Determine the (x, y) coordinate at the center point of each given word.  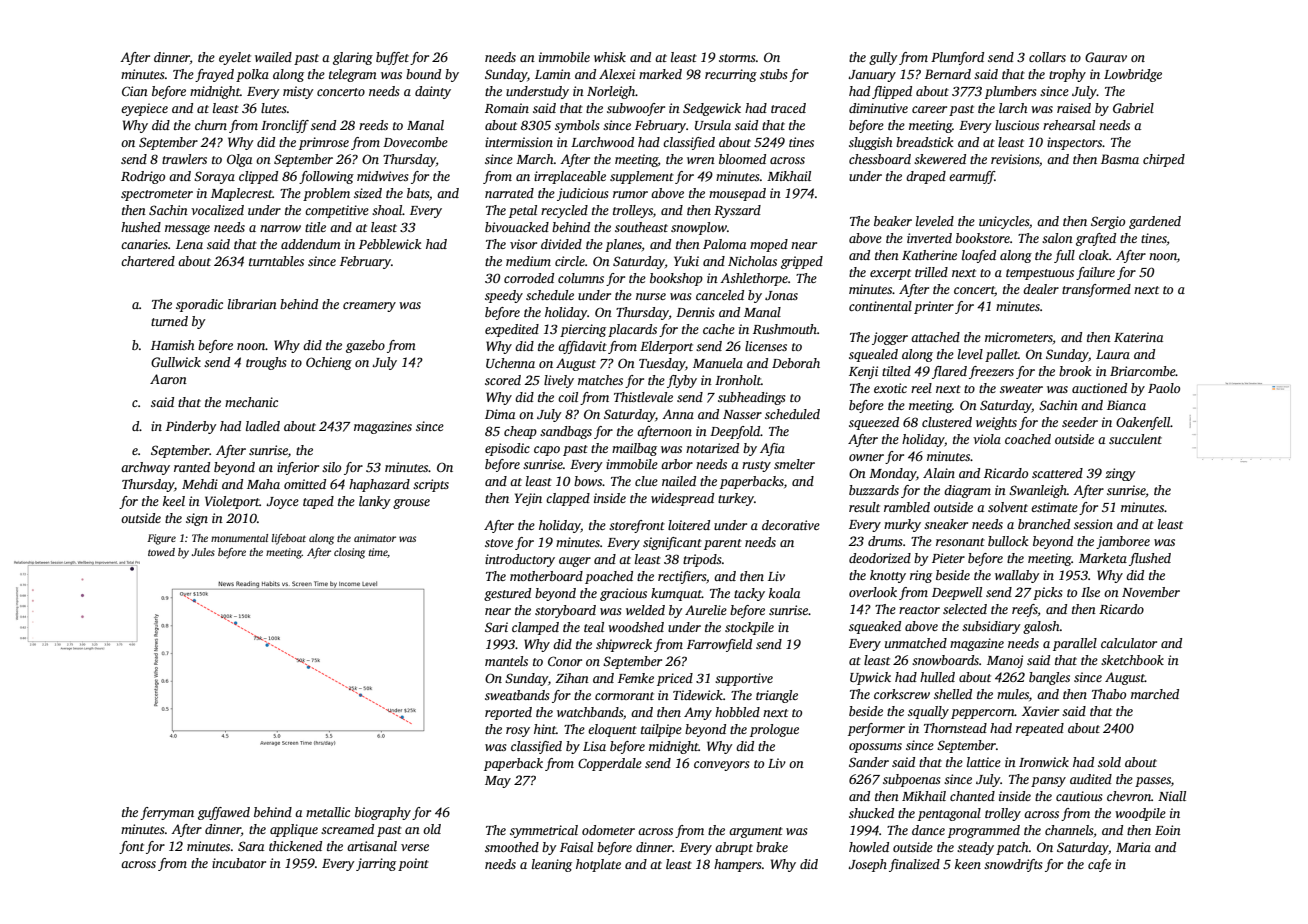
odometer (608, 830)
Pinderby (191, 427)
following (326, 177)
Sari (496, 627)
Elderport (666, 347)
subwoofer (636, 109)
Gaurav (1106, 57)
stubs (774, 74)
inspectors (1074, 143)
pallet (1001, 355)
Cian (135, 91)
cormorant (624, 696)
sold (1109, 762)
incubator (239, 863)
